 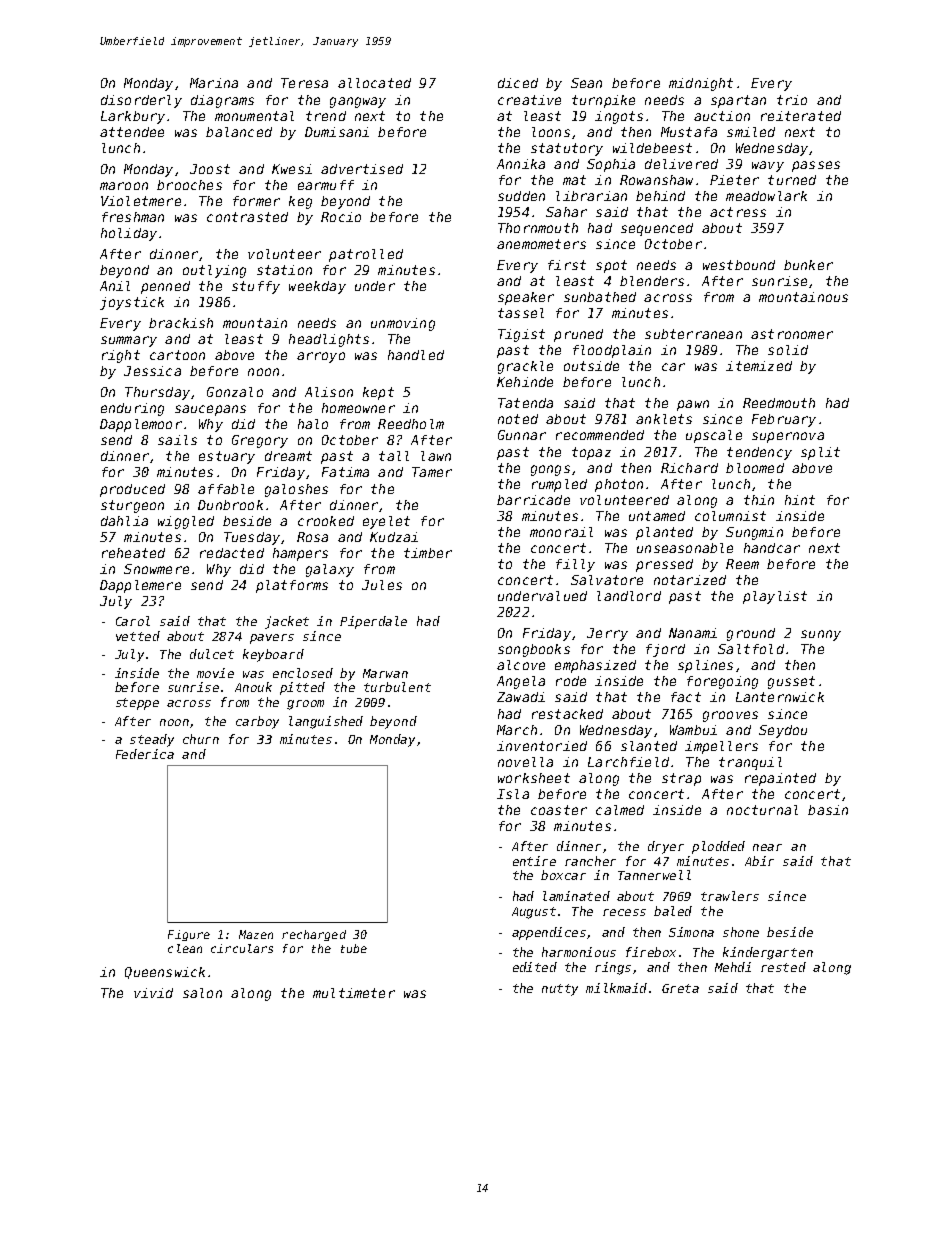 I want to click on inventoried, so click(x=542, y=746).
